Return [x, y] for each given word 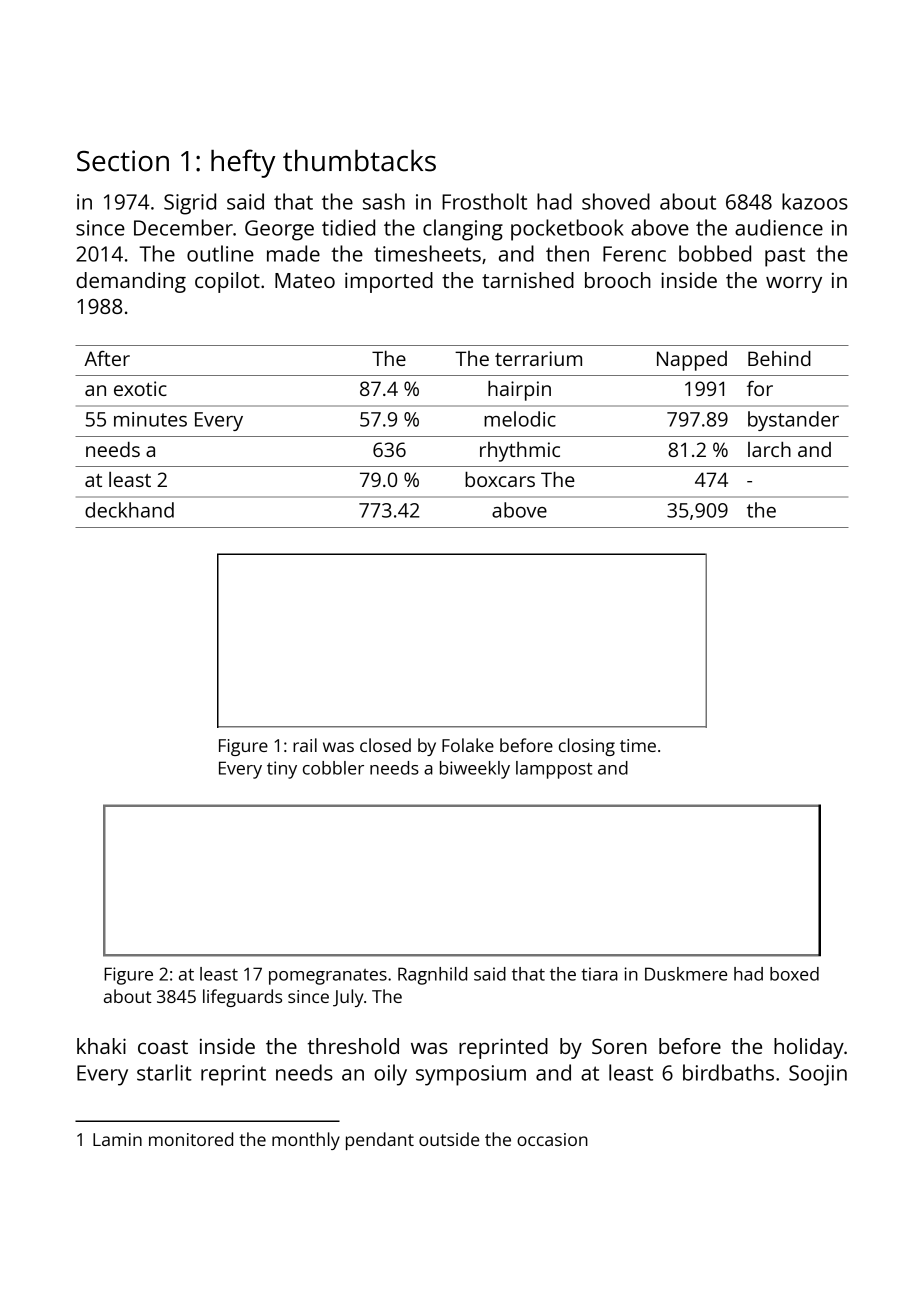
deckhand [129, 510]
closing [587, 747]
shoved [616, 201]
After [107, 358]
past [785, 257]
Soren [619, 1046]
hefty [243, 163]
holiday [809, 1048]
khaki [101, 1046]
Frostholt [484, 201]
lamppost [554, 770]
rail [305, 745]
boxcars [500, 479]
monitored [191, 1139]
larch [769, 449]
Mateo [305, 280]
